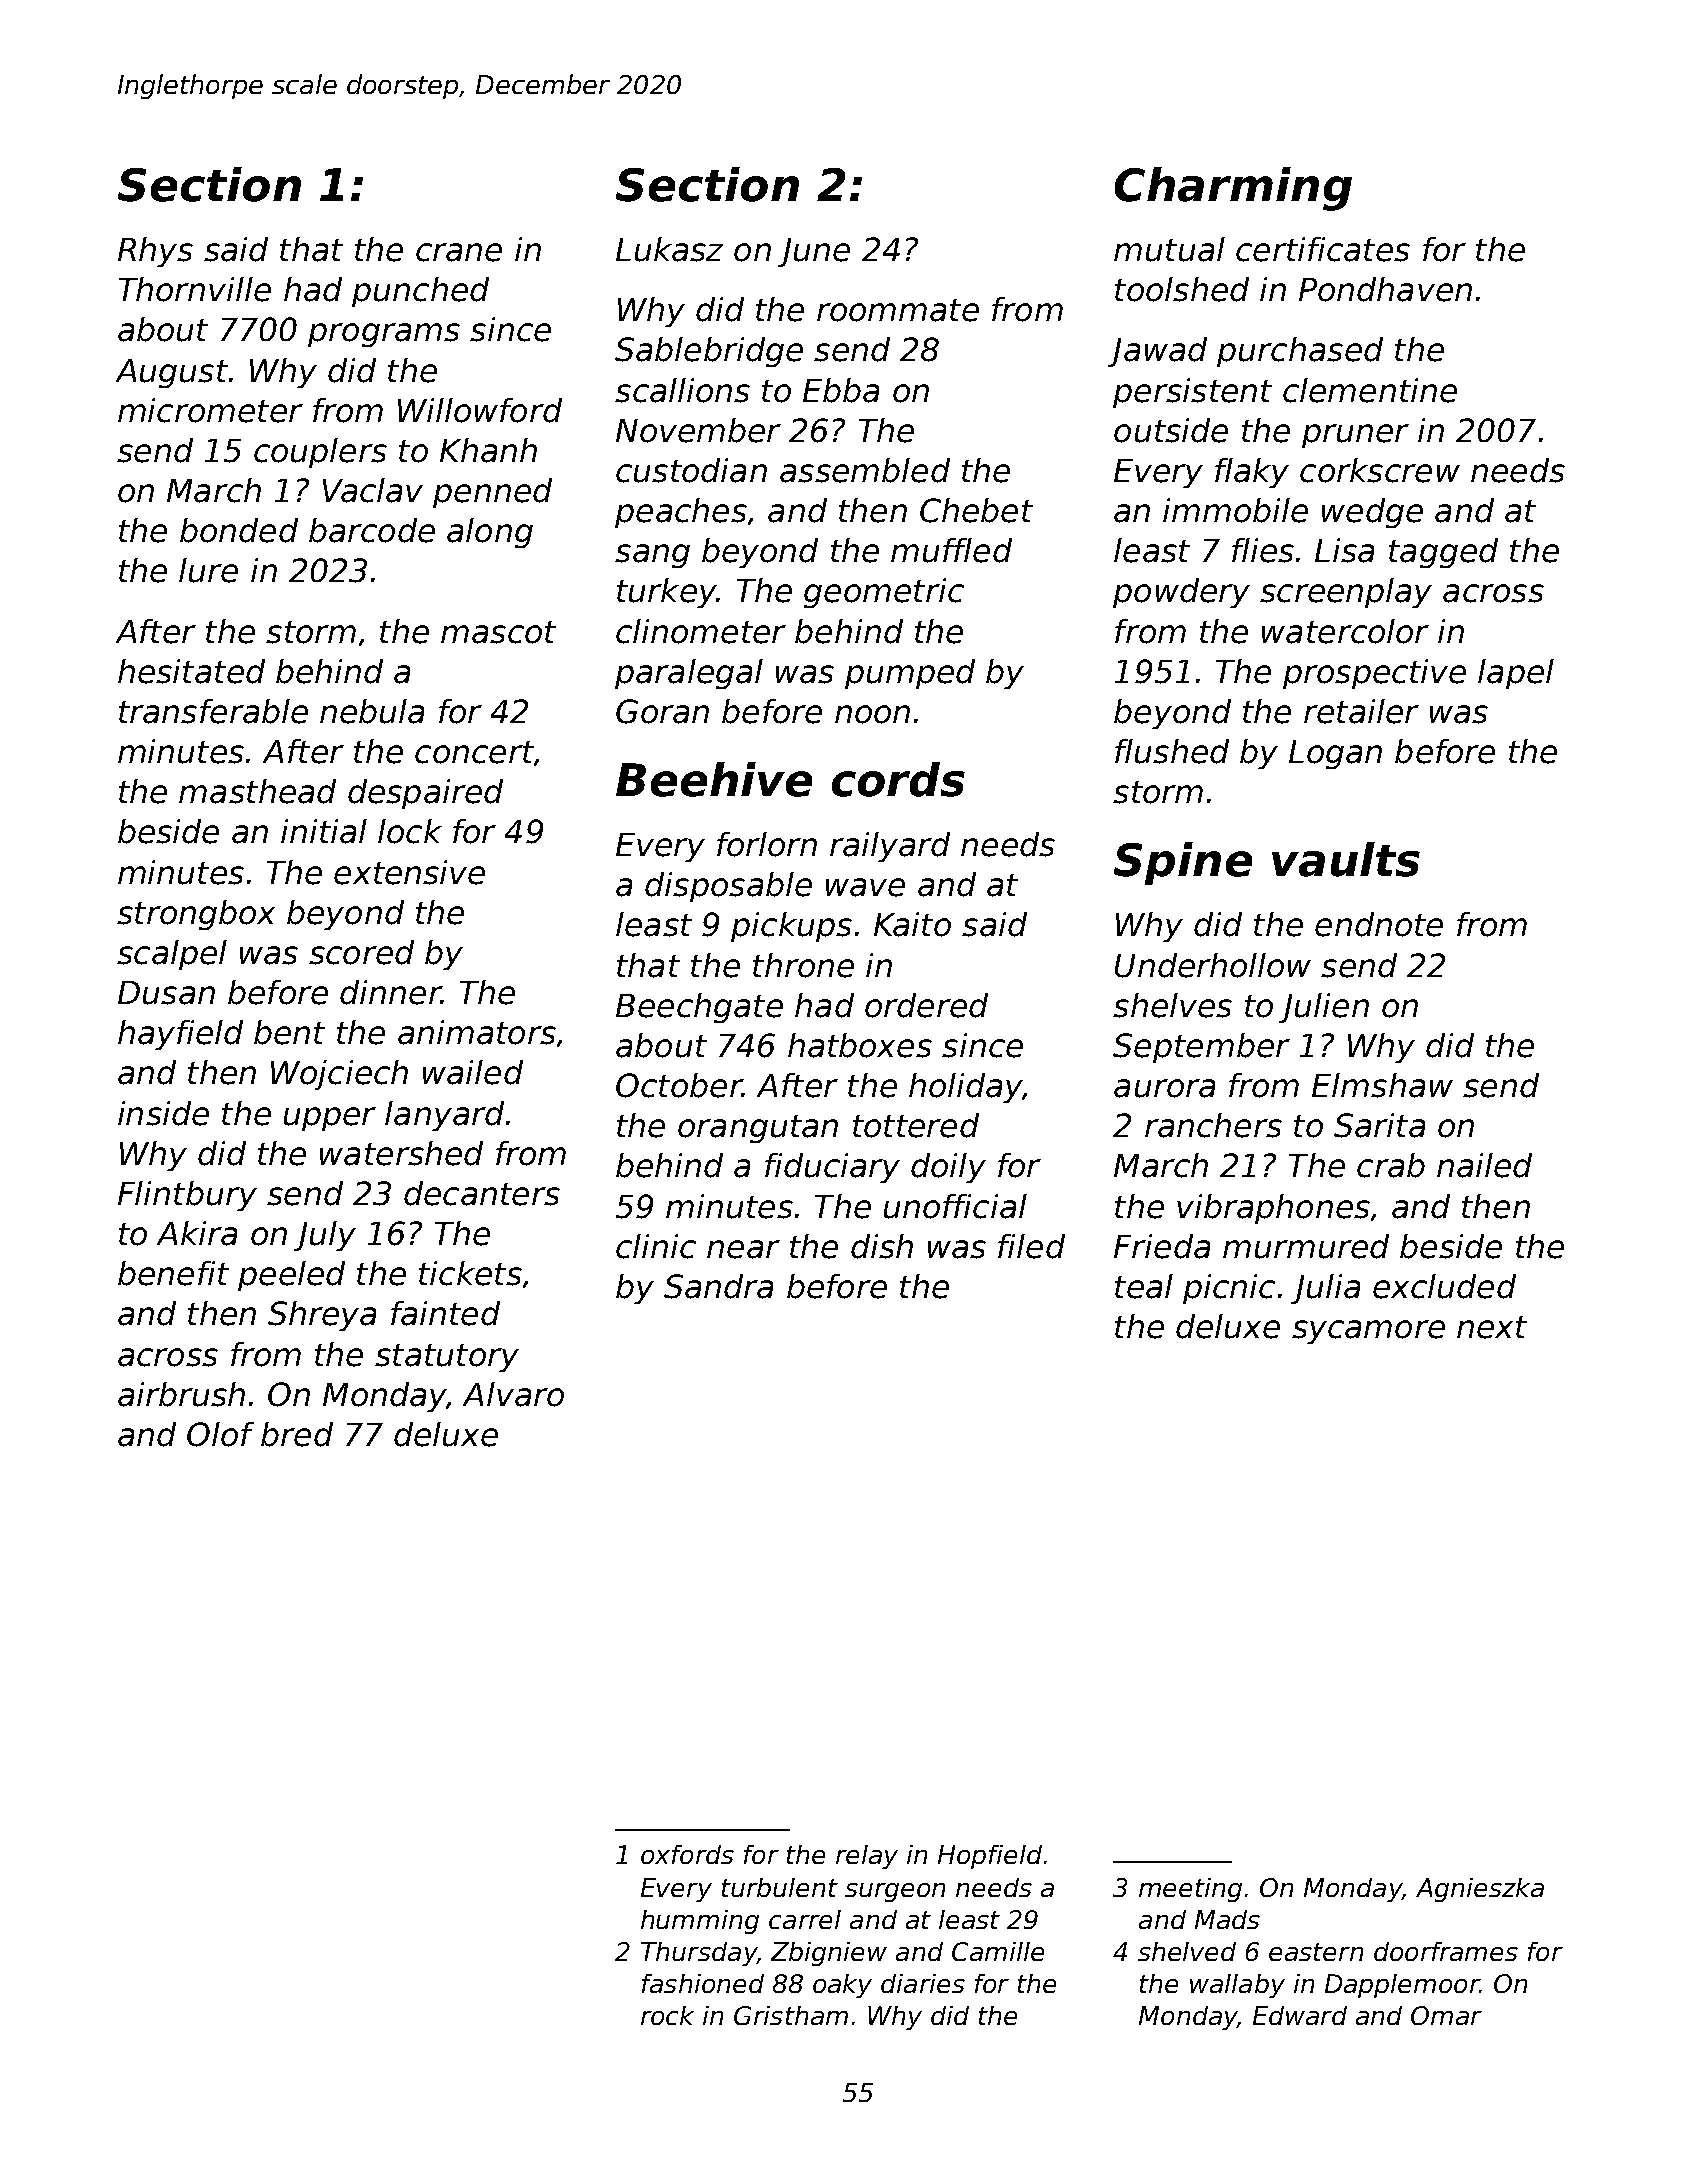 This screenshot has height=2178, width=1683. Describe the element at coordinates (1446, 2015) in the screenshot. I see `Omar` at that location.
